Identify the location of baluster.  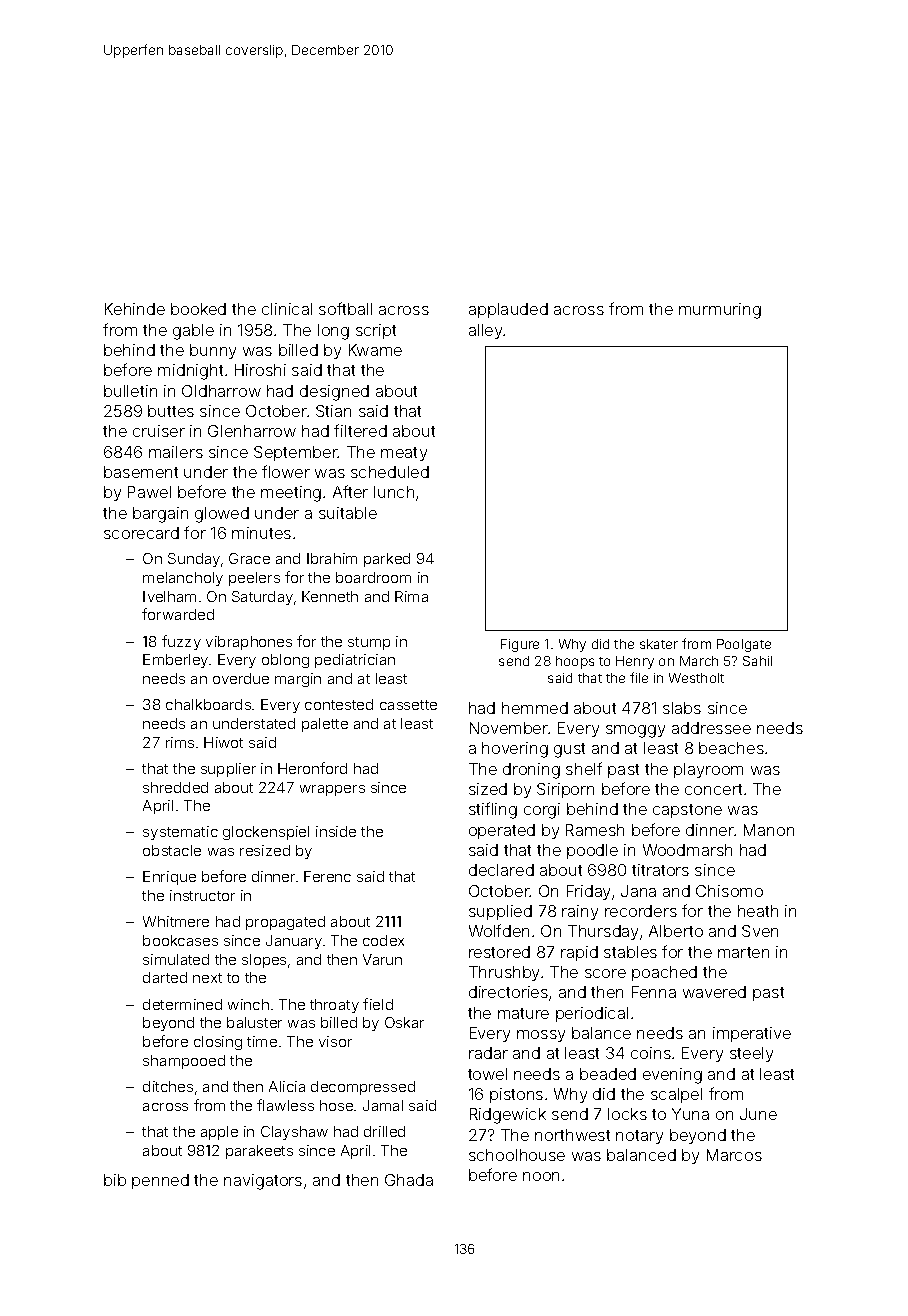
(254, 1022).
